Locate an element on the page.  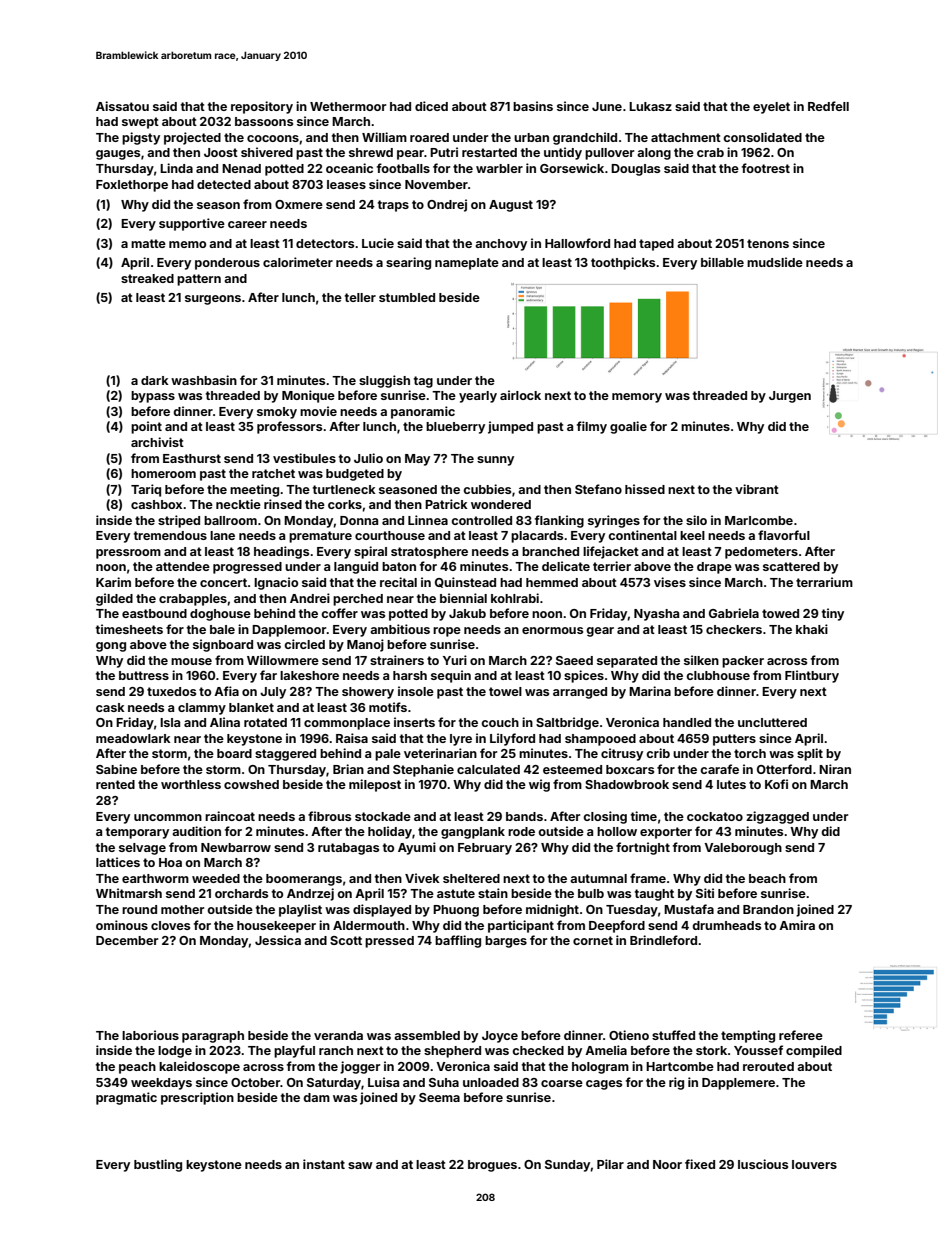
brogues is located at coordinates (492, 1166).
